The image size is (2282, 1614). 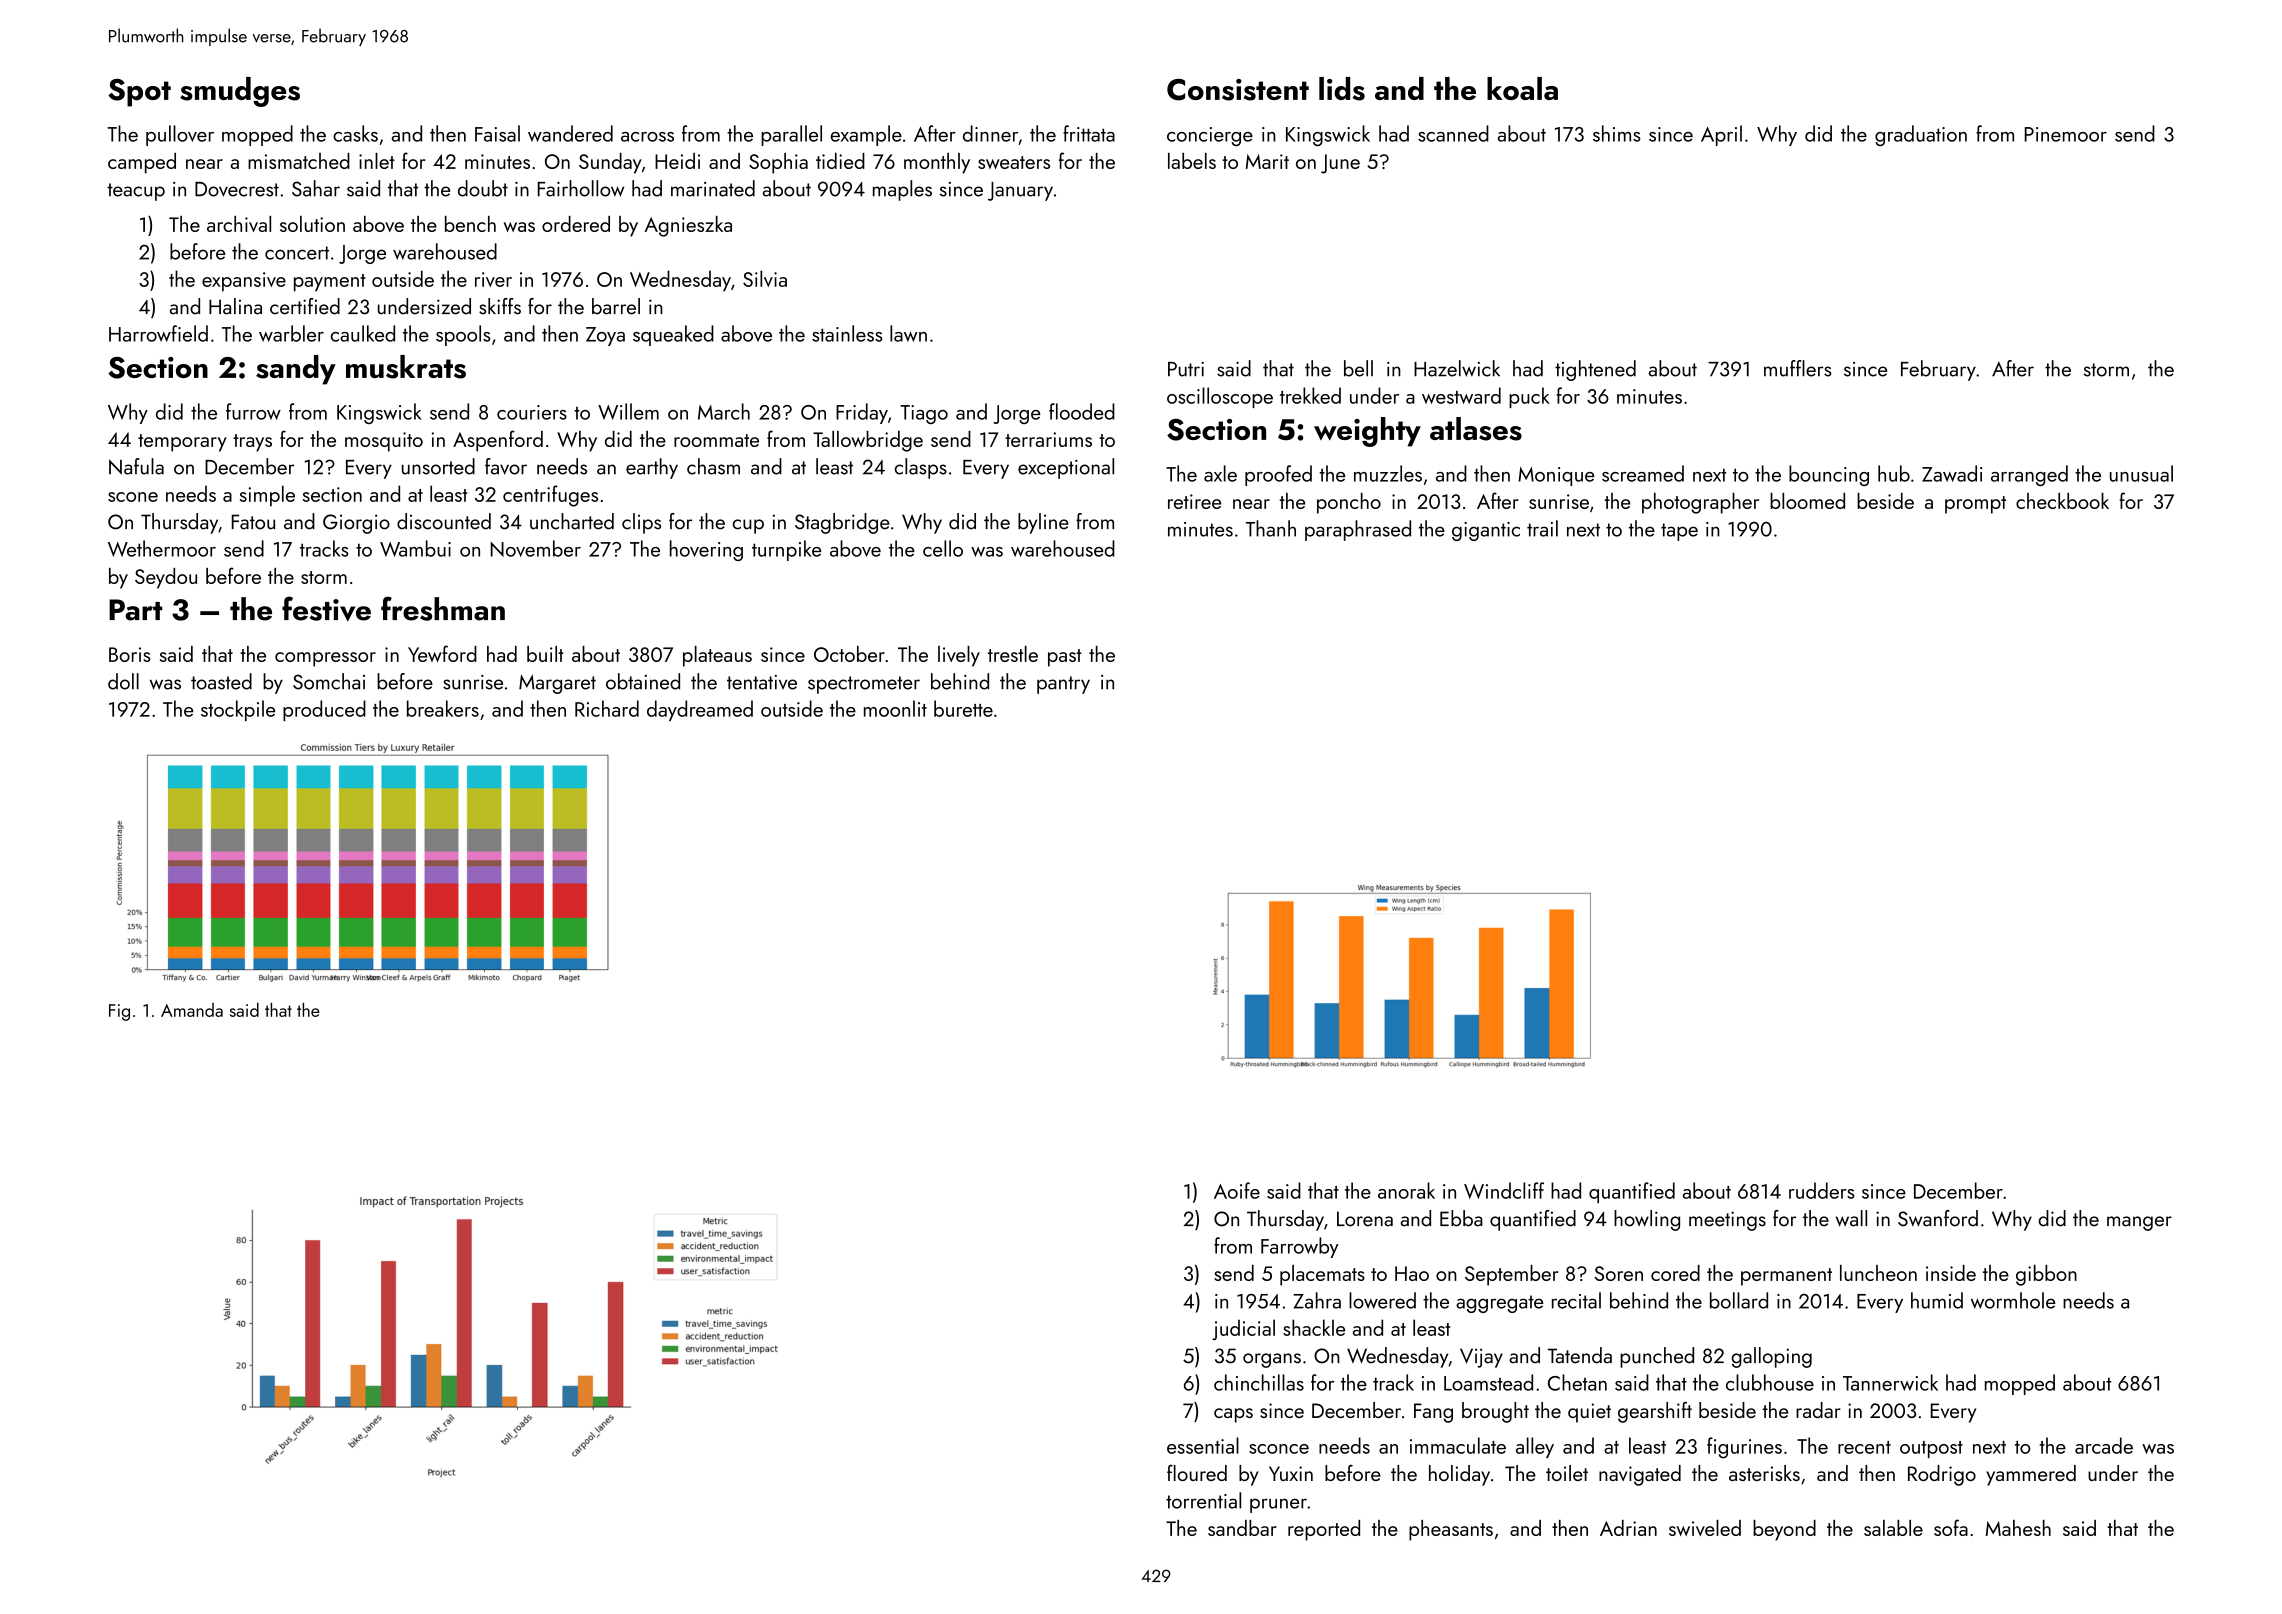 I want to click on Faisal, so click(x=497, y=133).
